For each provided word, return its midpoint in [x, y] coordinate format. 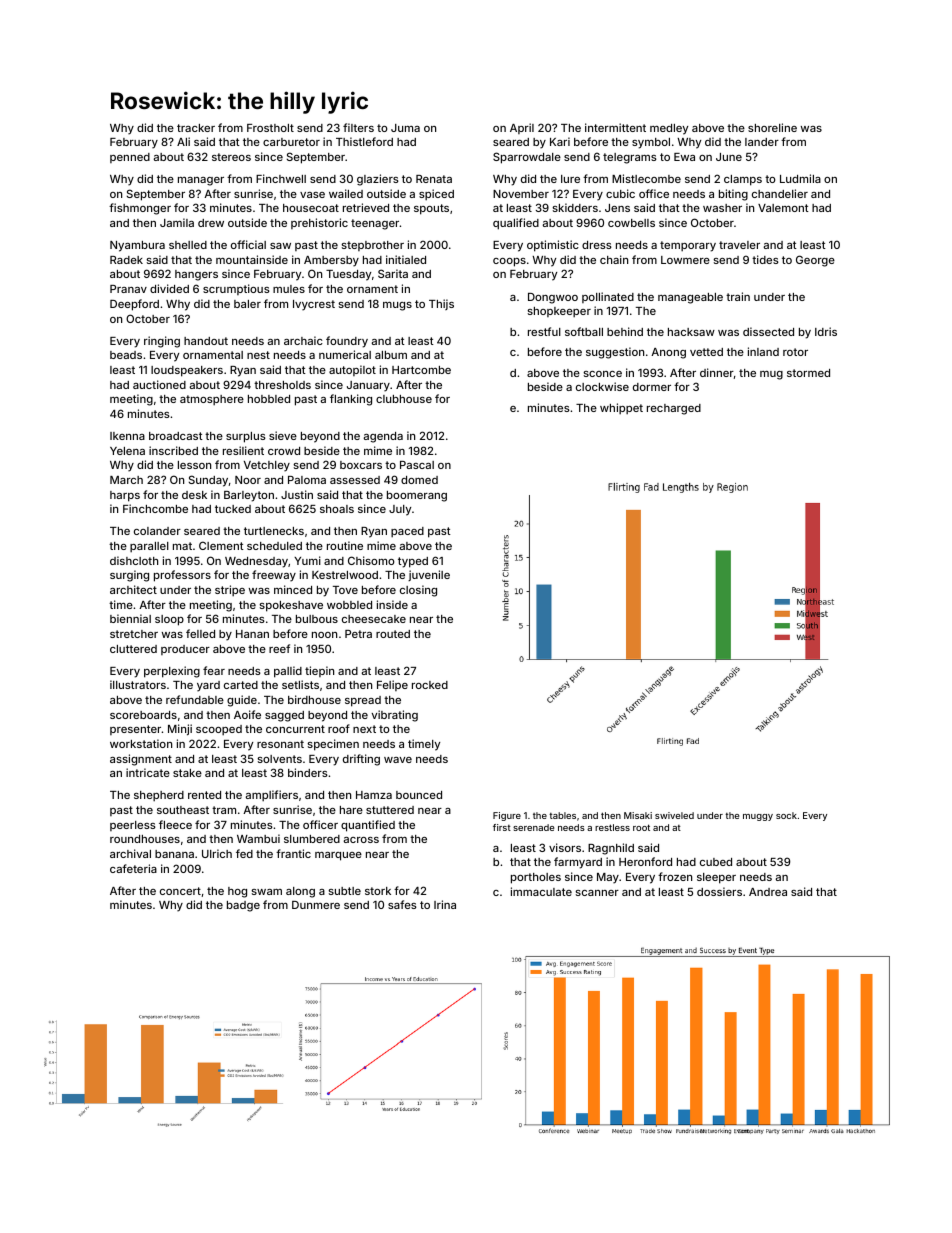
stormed [808, 373]
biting [733, 195]
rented [204, 795]
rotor [795, 352]
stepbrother [372, 246]
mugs [397, 306]
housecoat [311, 208]
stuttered [390, 810]
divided [169, 288]
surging [129, 576]
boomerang [417, 496]
